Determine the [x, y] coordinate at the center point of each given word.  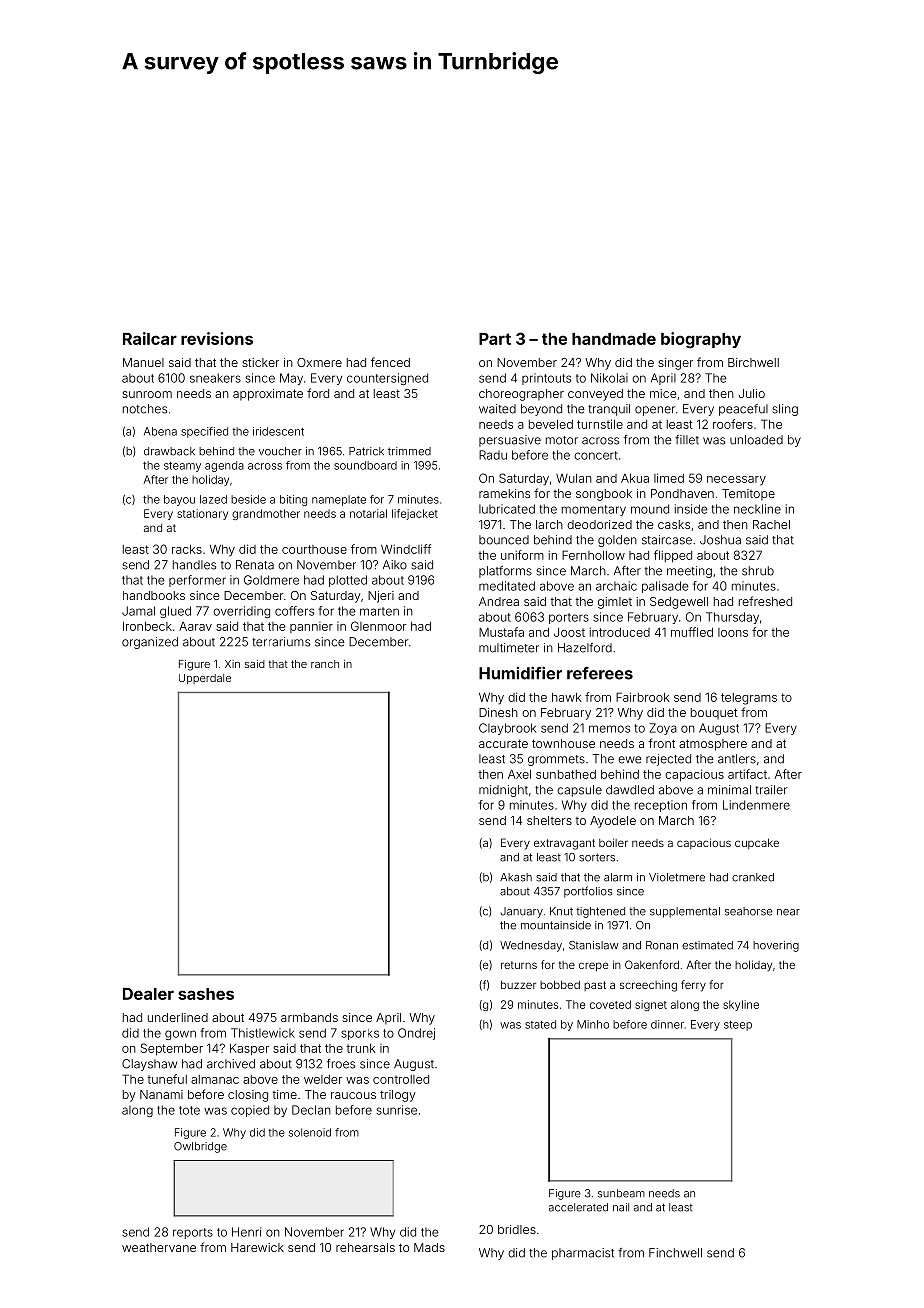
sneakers [215, 378]
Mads [429, 1247]
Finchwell [675, 1253]
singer [675, 364]
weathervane [159, 1247]
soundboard [365, 465]
